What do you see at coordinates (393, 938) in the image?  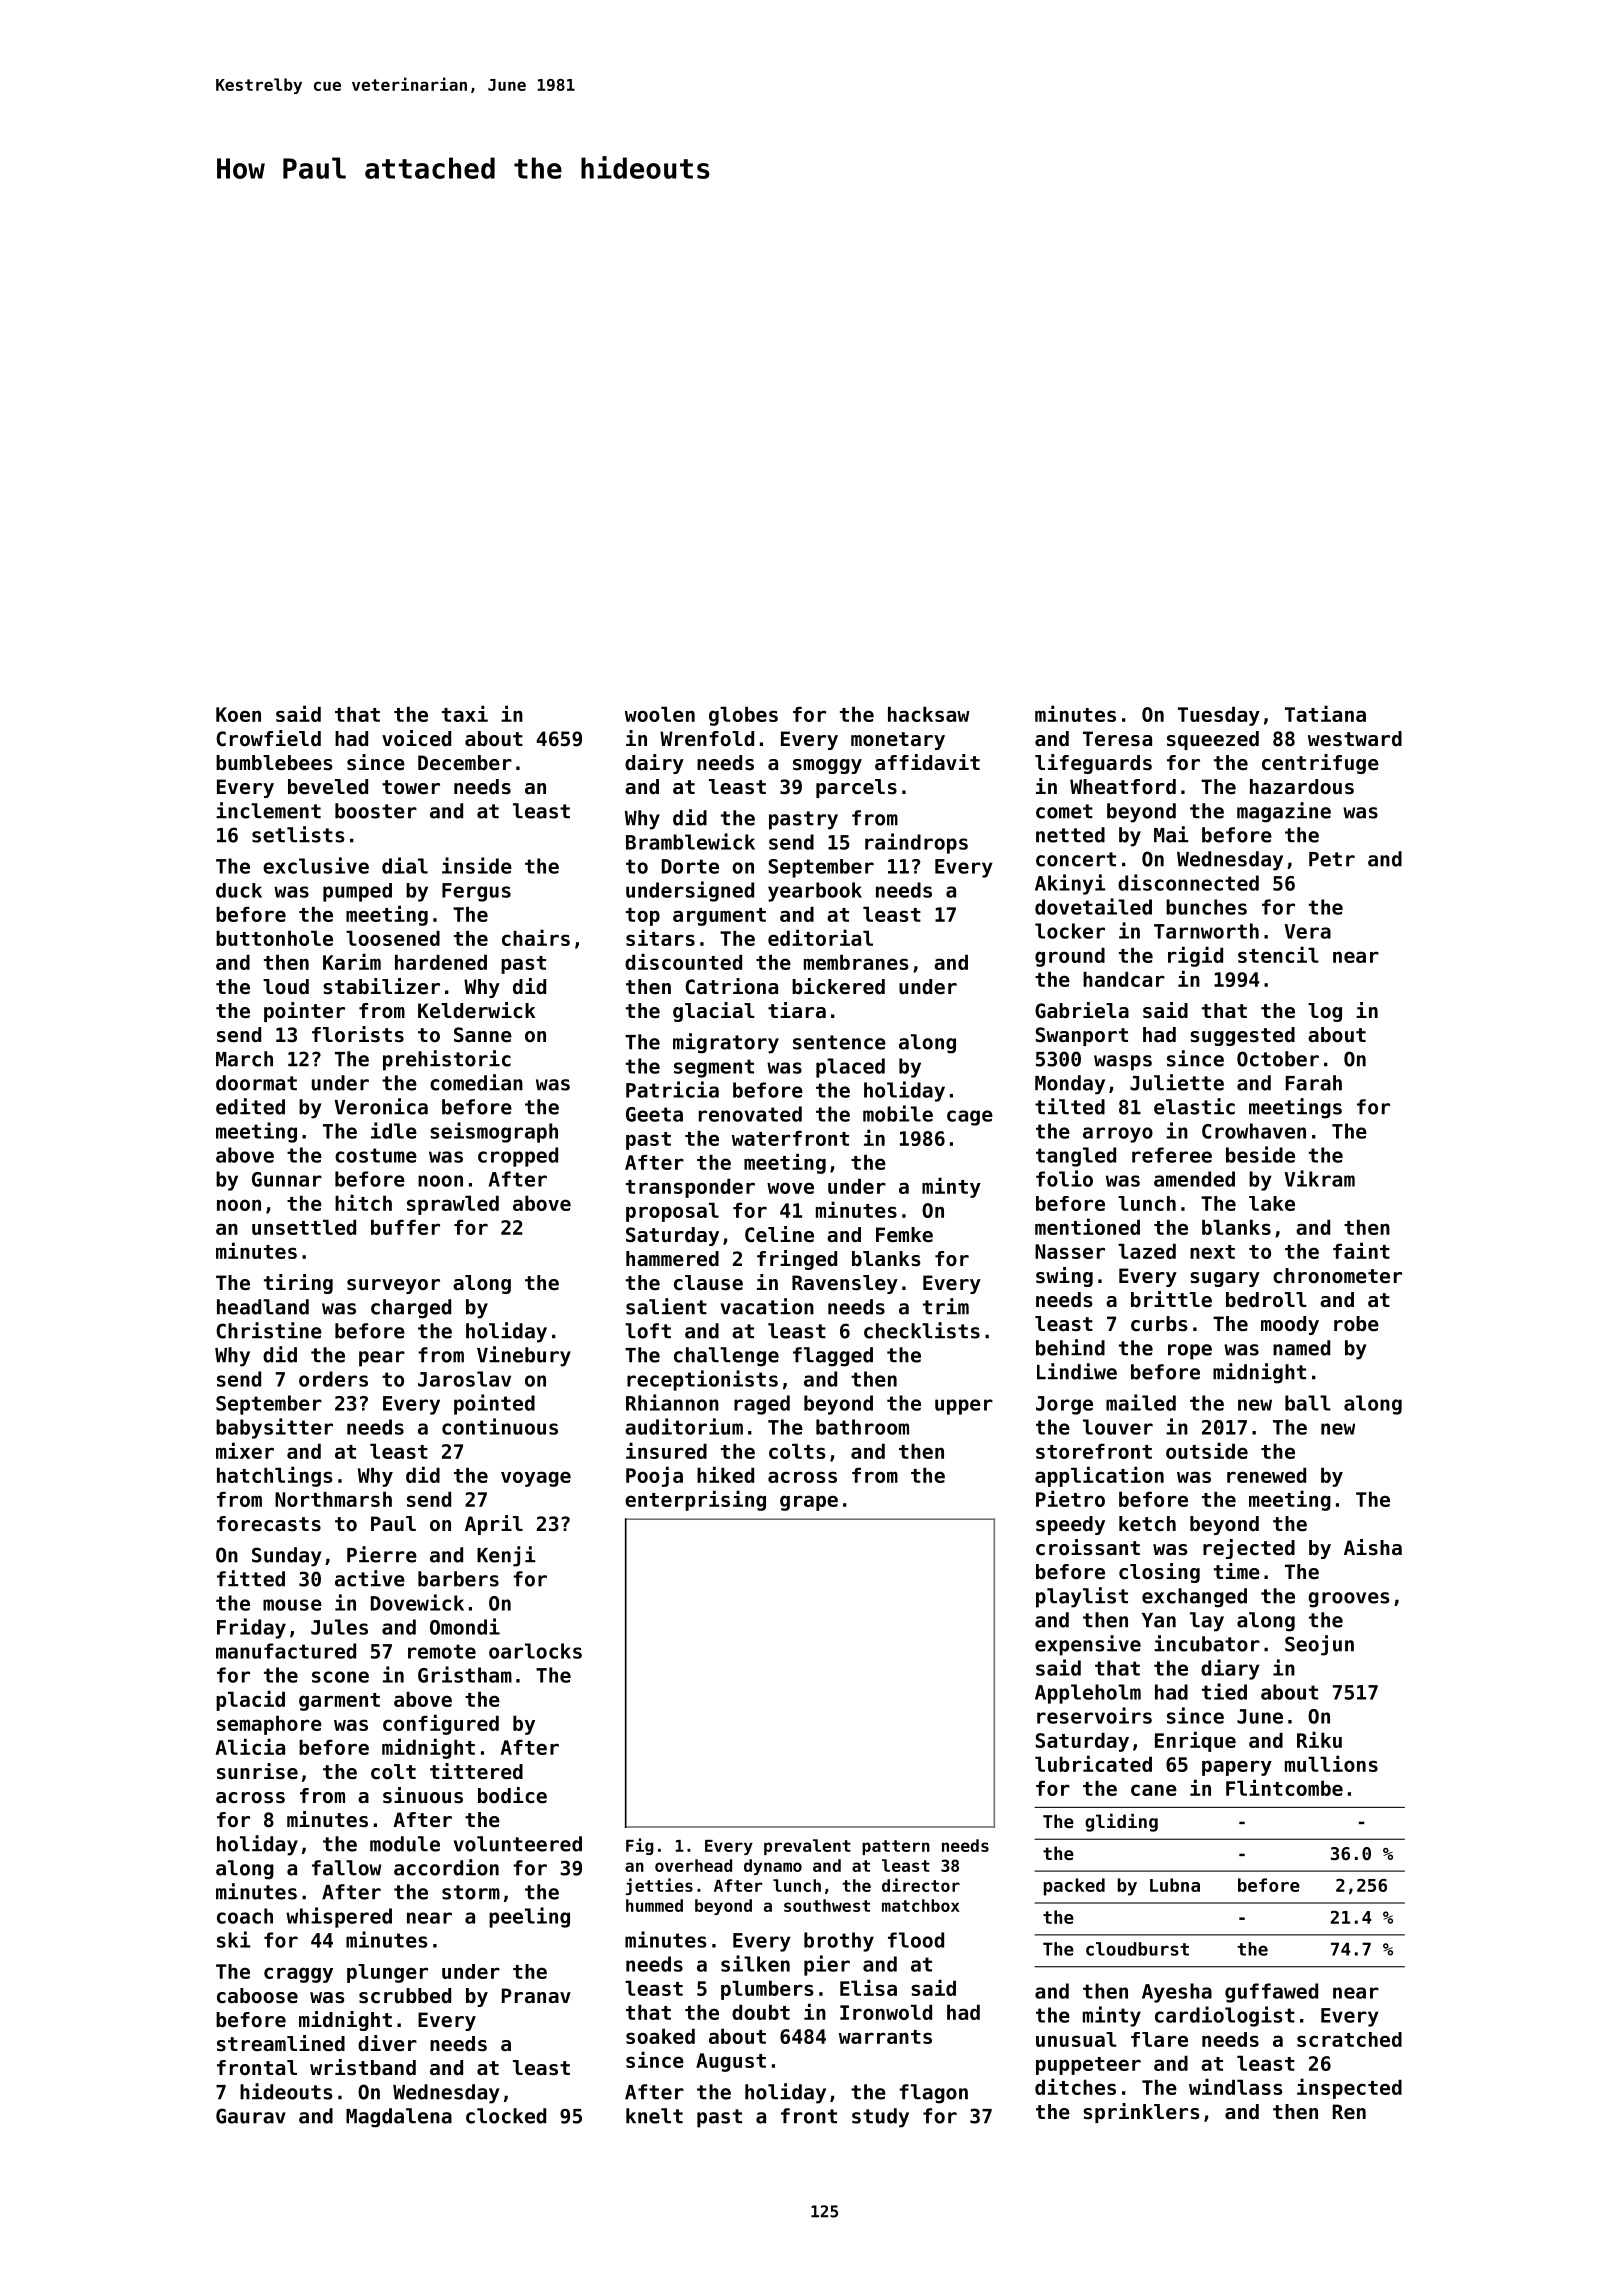 I see `loosened` at bounding box center [393, 938].
